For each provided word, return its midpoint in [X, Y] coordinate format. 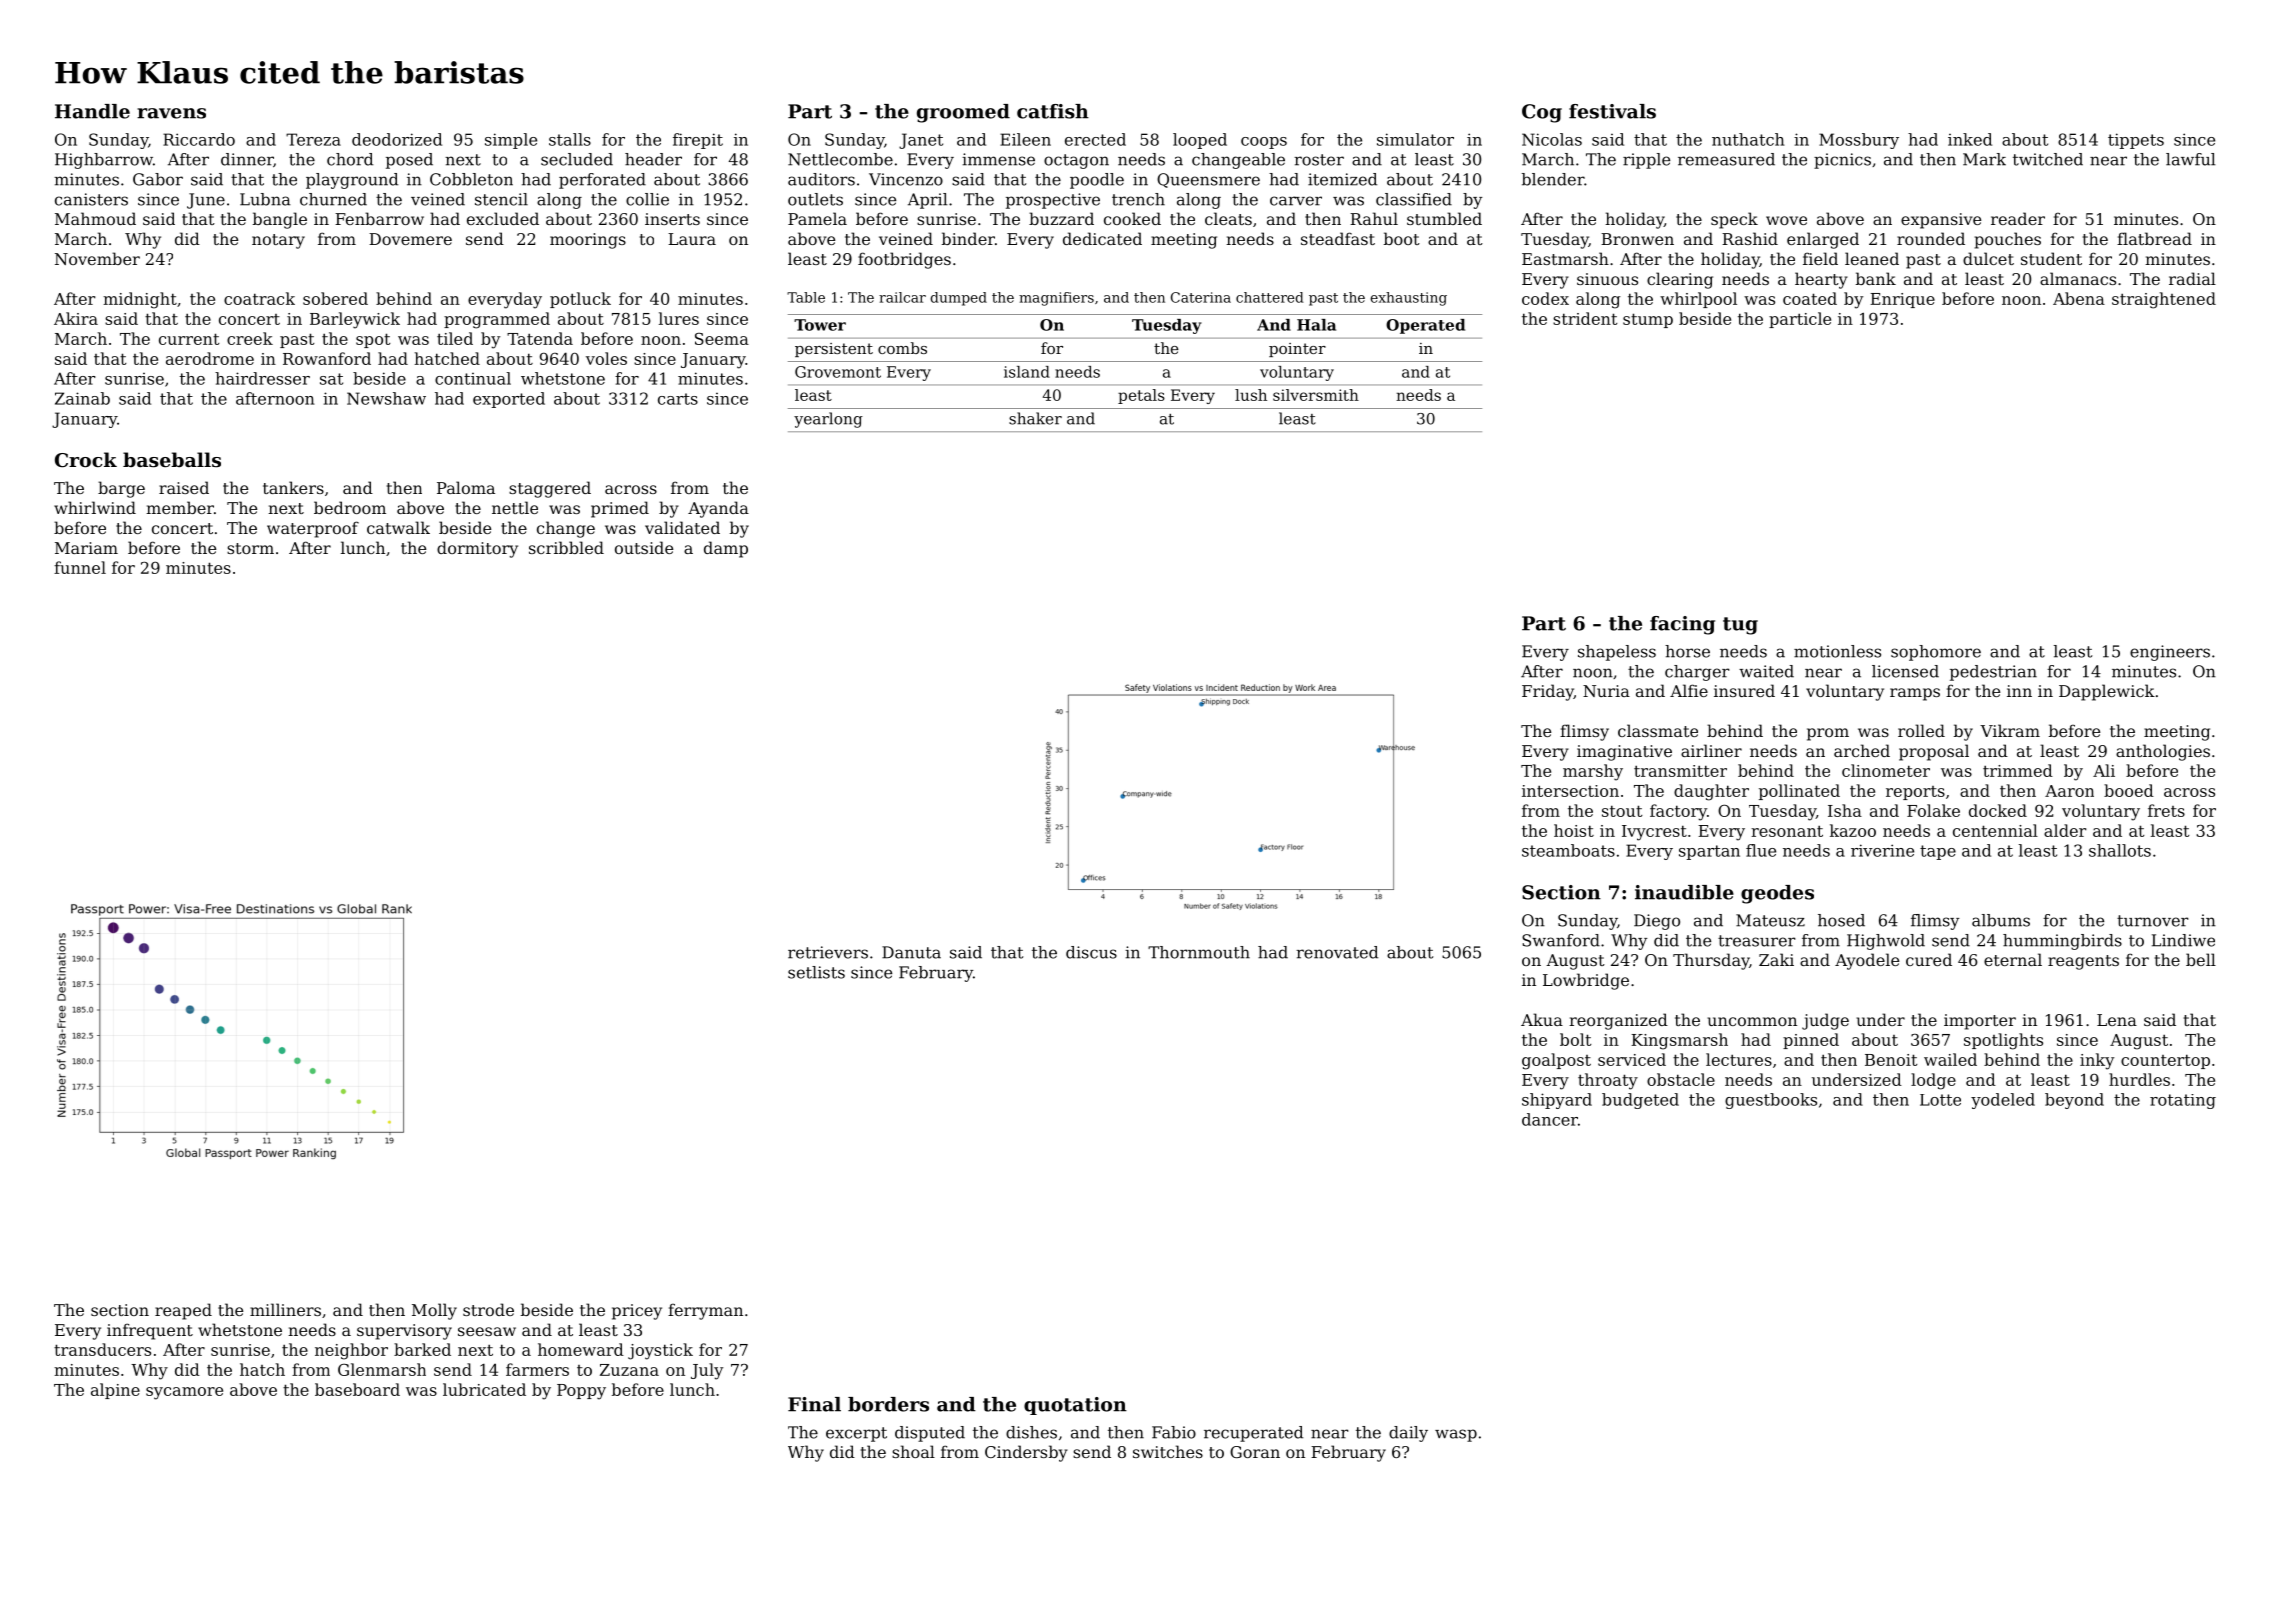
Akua [1542, 1019]
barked [422, 1349]
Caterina [1201, 297]
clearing [1680, 280]
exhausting [1408, 299]
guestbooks [1771, 1101]
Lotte [1940, 1100]
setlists [816, 972]
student [2051, 258]
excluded [503, 218]
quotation [1075, 1406]
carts [678, 399]
